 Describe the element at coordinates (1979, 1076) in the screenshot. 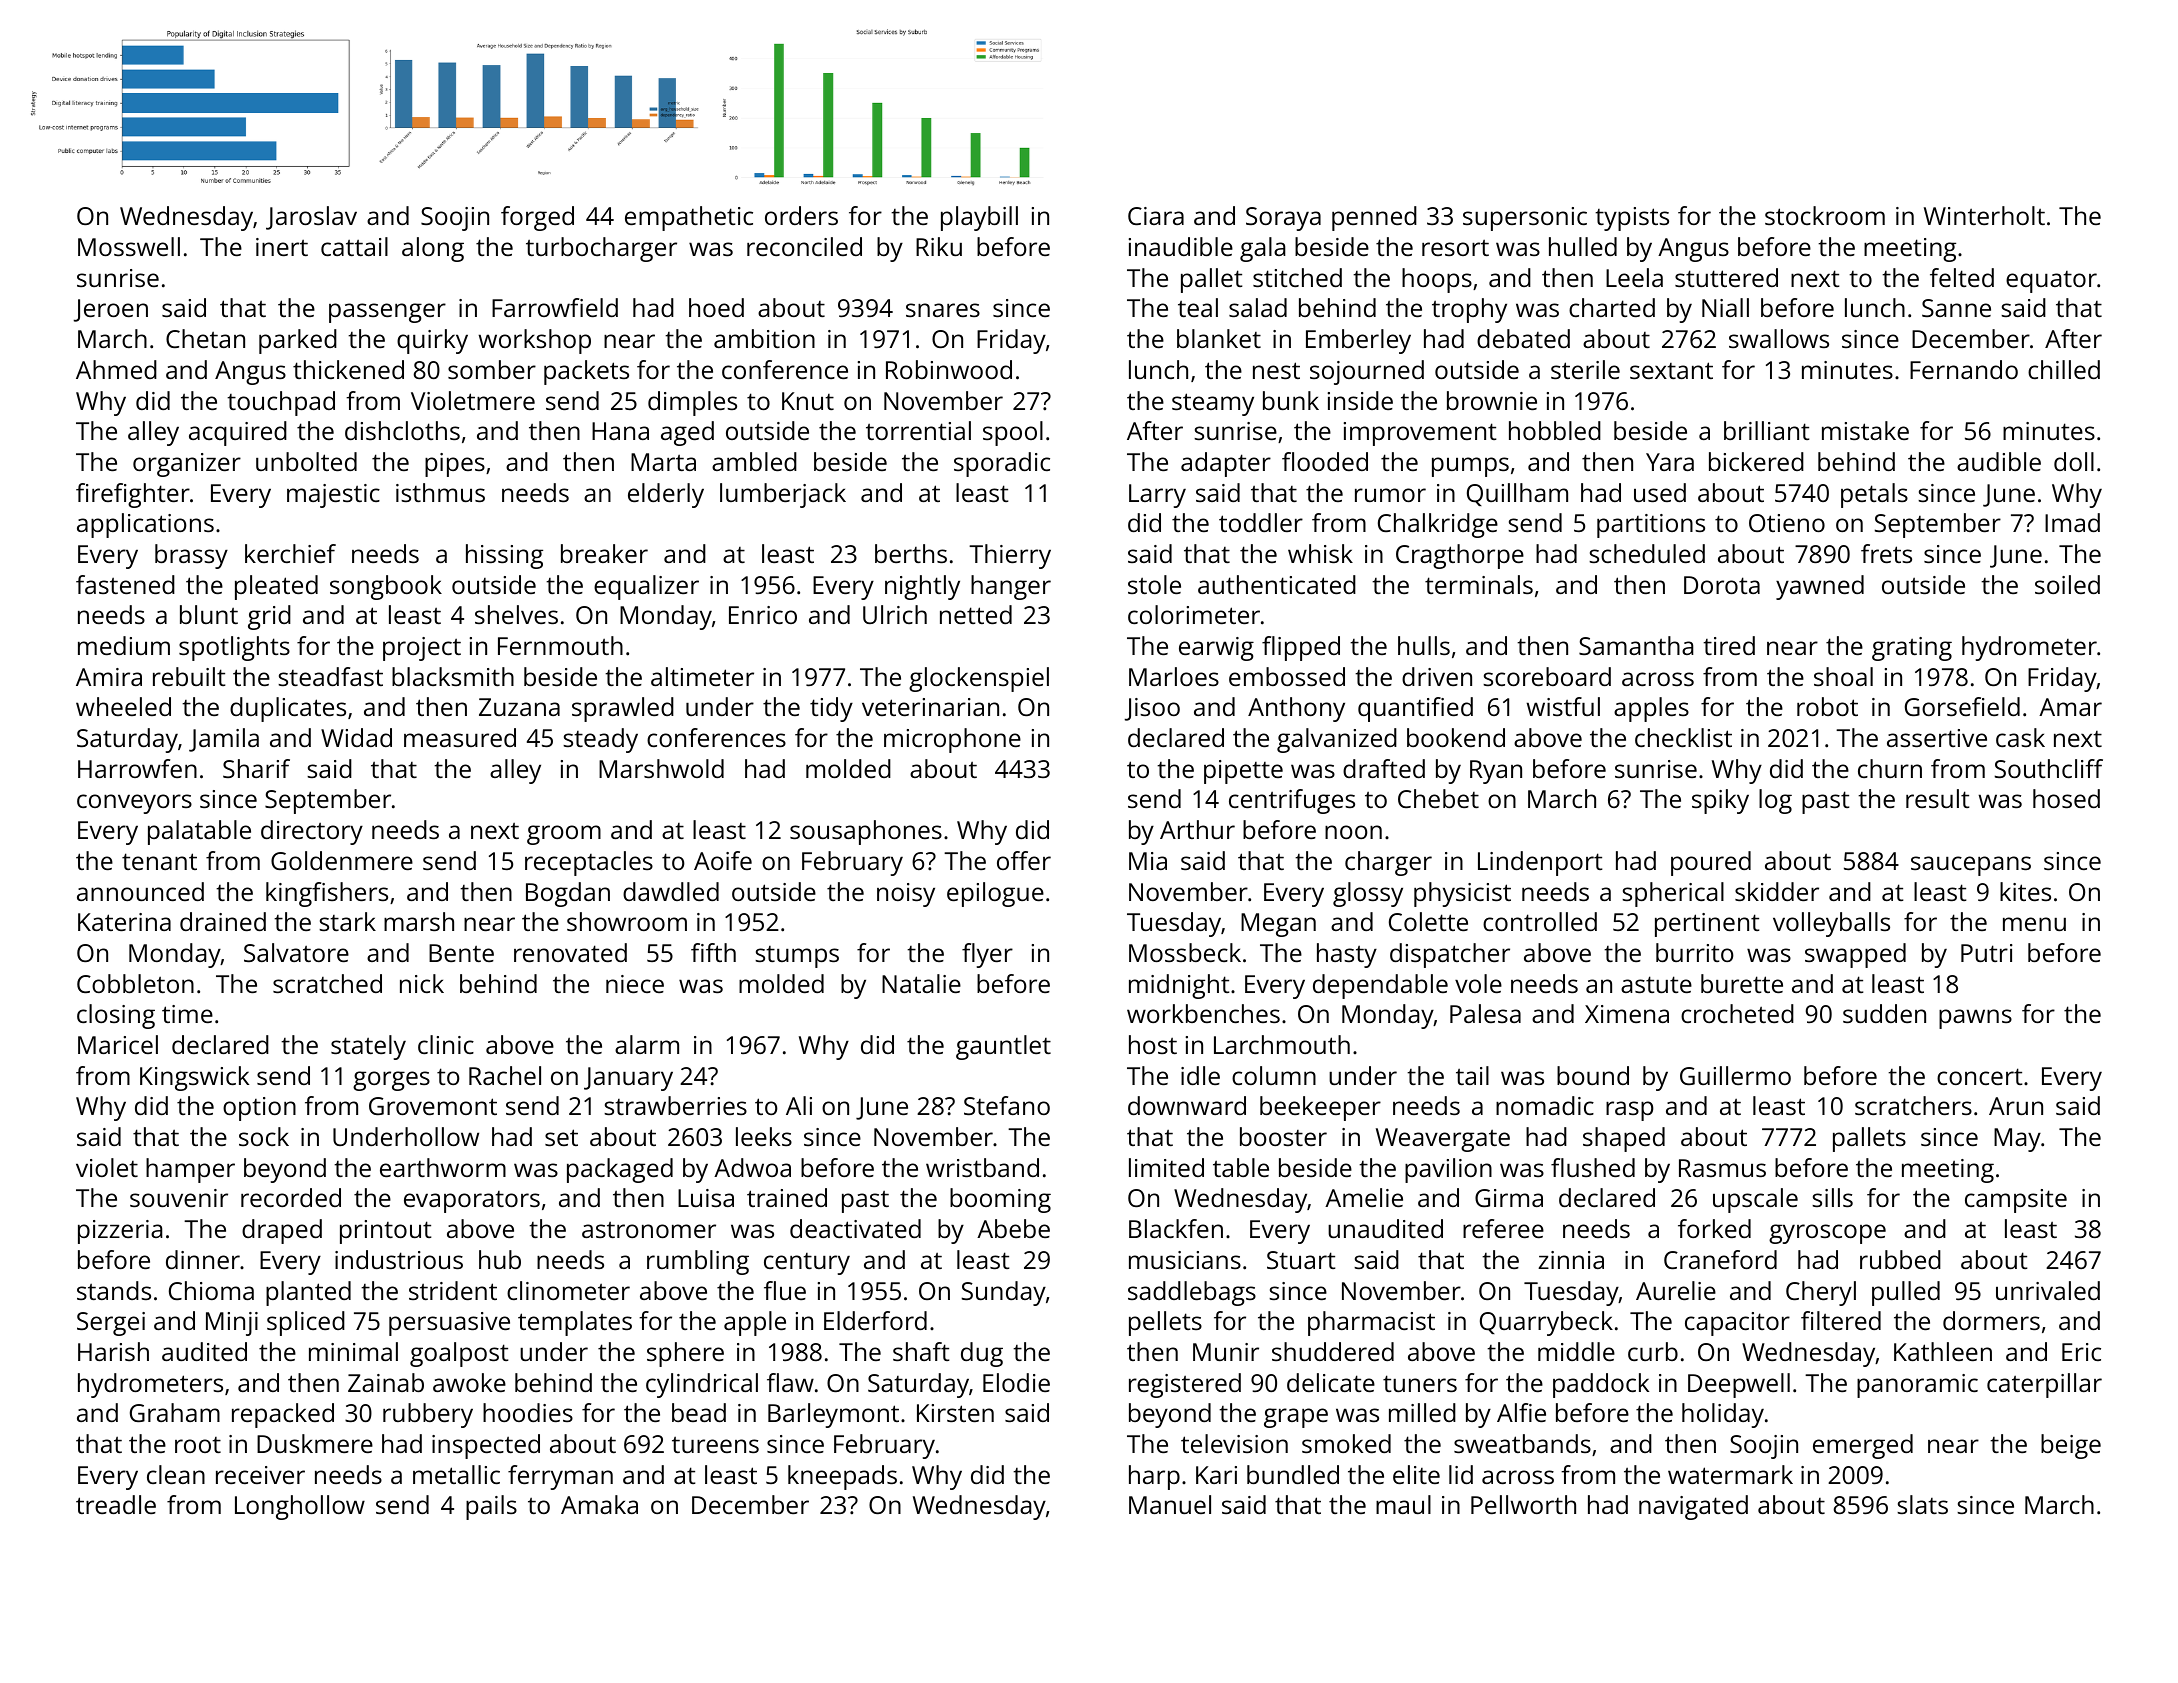

I see `concert` at that location.
